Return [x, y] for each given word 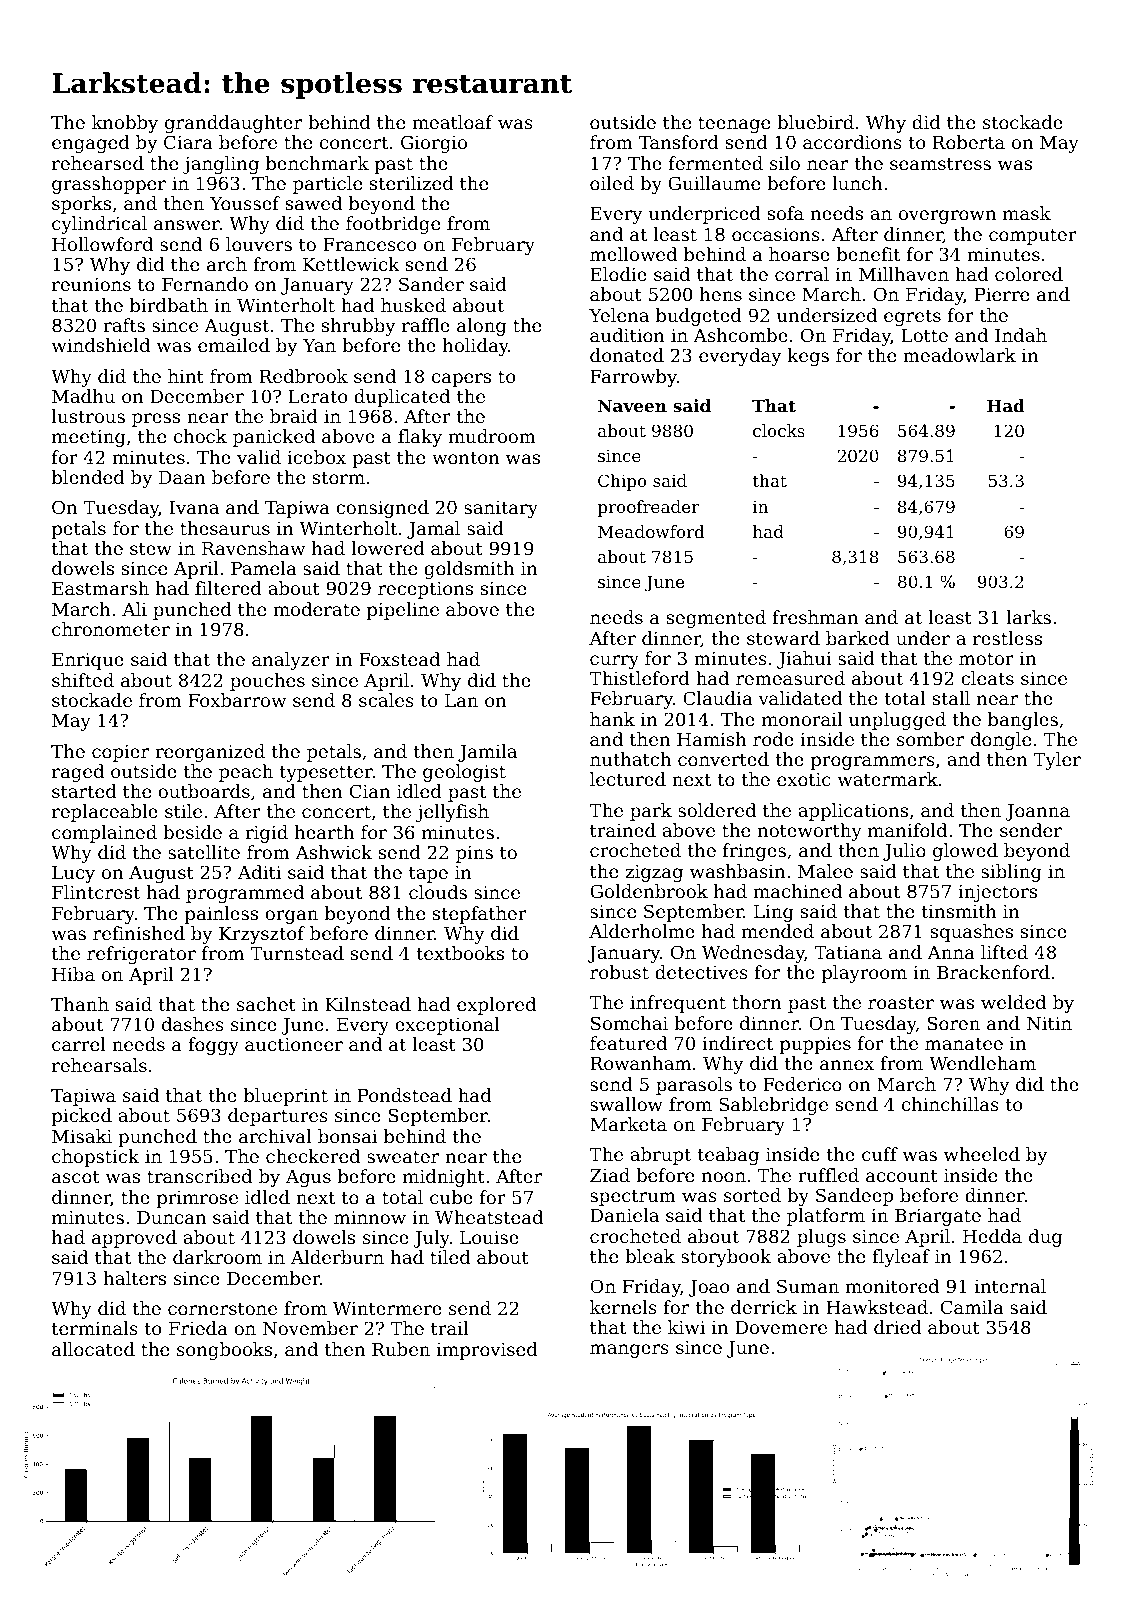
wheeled [982, 1154]
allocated [93, 1349]
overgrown [947, 217]
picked [82, 1117]
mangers [629, 1351]
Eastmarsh [100, 588]
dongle [1001, 741]
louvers [259, 244]
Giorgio [434, 144]
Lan [461, 700]
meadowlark [959, 355]
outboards [204, 791]
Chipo [622, 482]
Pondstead [405, 1095]
